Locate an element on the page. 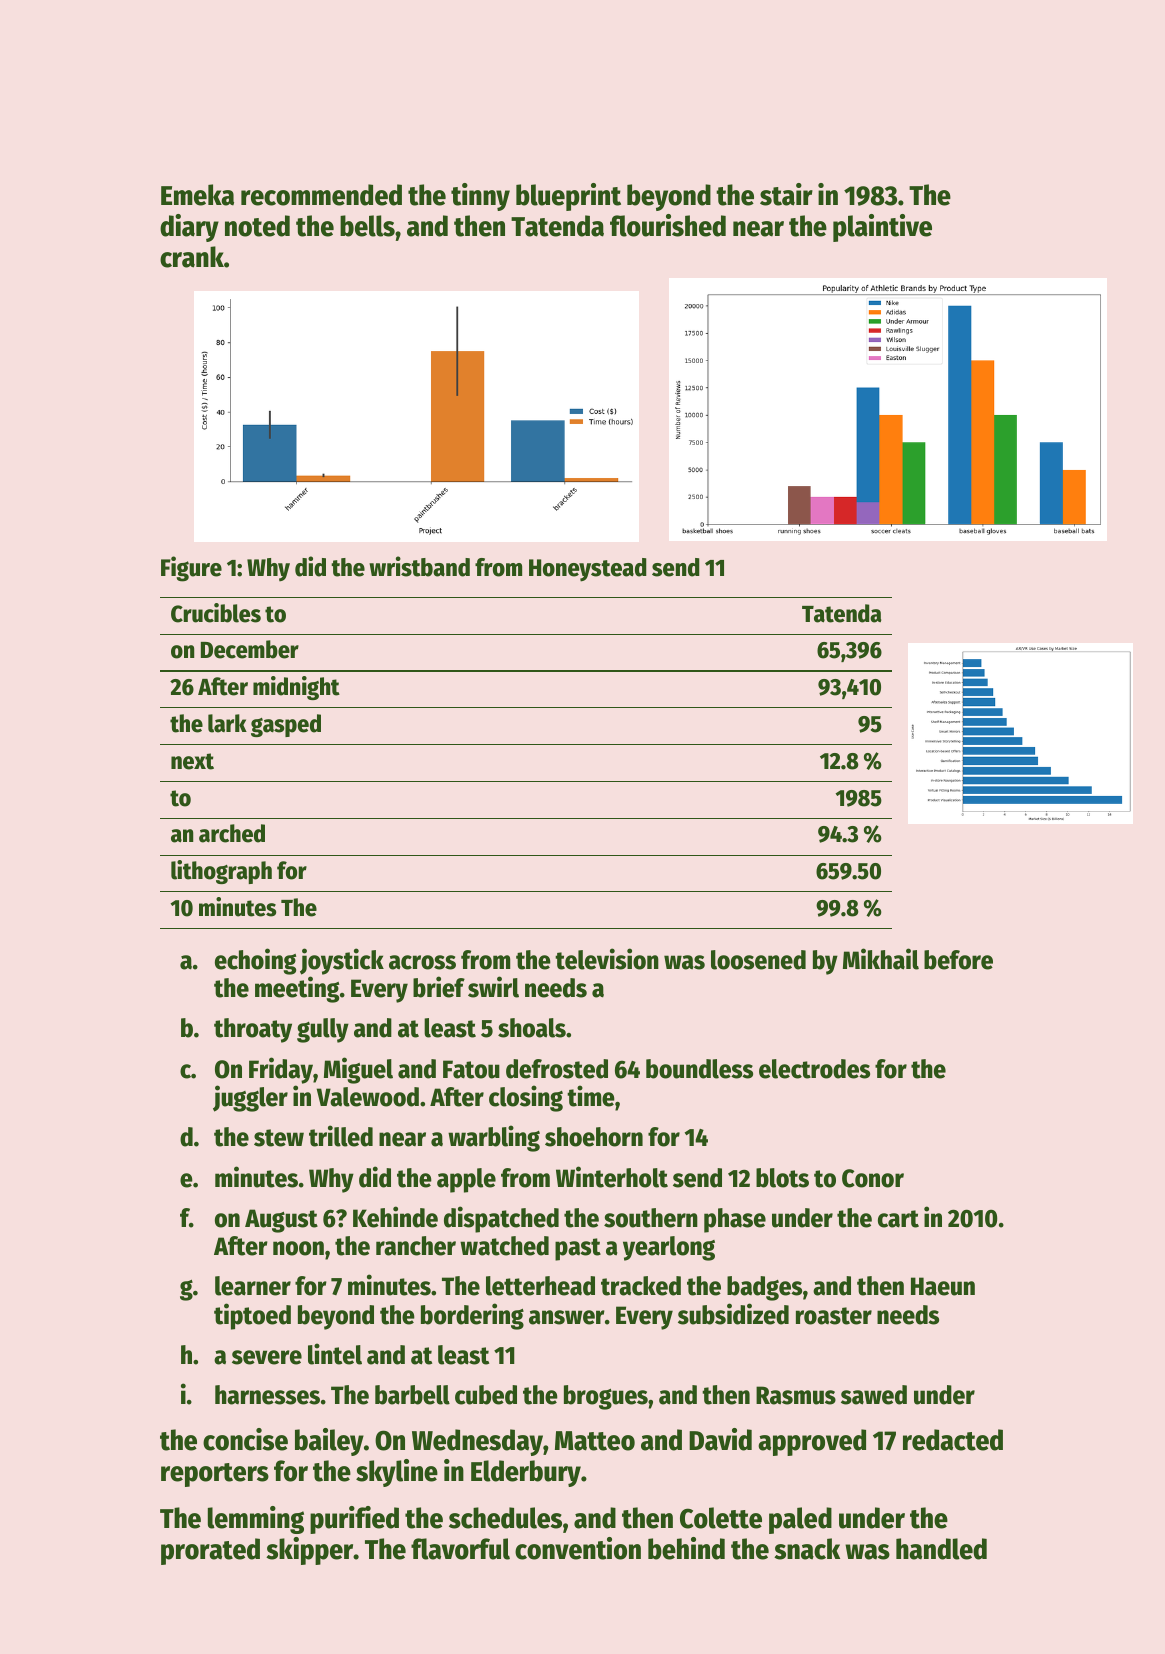 The image size is (1165, 1654). boundless is located at coordinates (699, 1069).
